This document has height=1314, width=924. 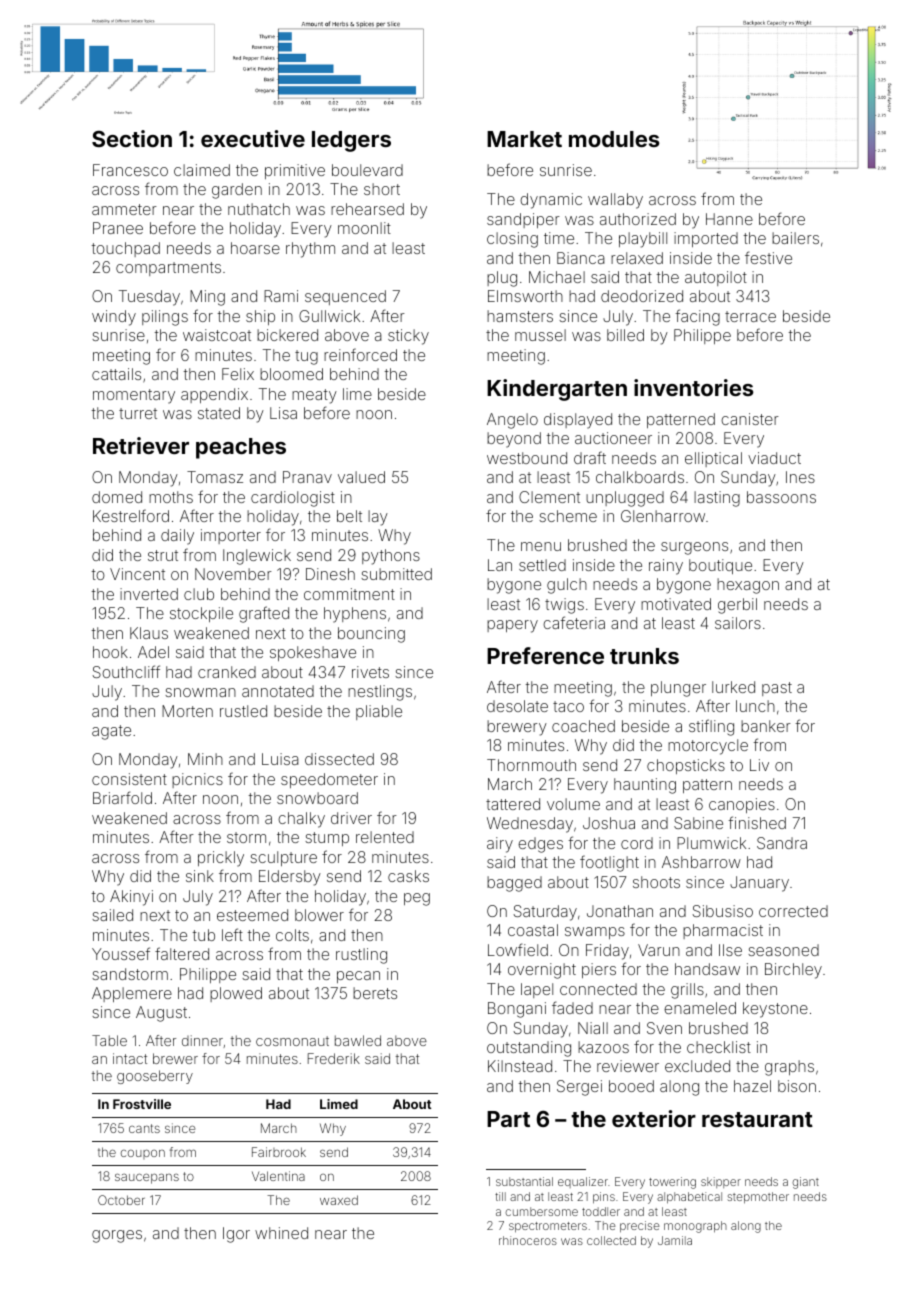 What do you see at coordinates (614, 139) in the document?
I see `modules` at bounding box center [614, 139].
